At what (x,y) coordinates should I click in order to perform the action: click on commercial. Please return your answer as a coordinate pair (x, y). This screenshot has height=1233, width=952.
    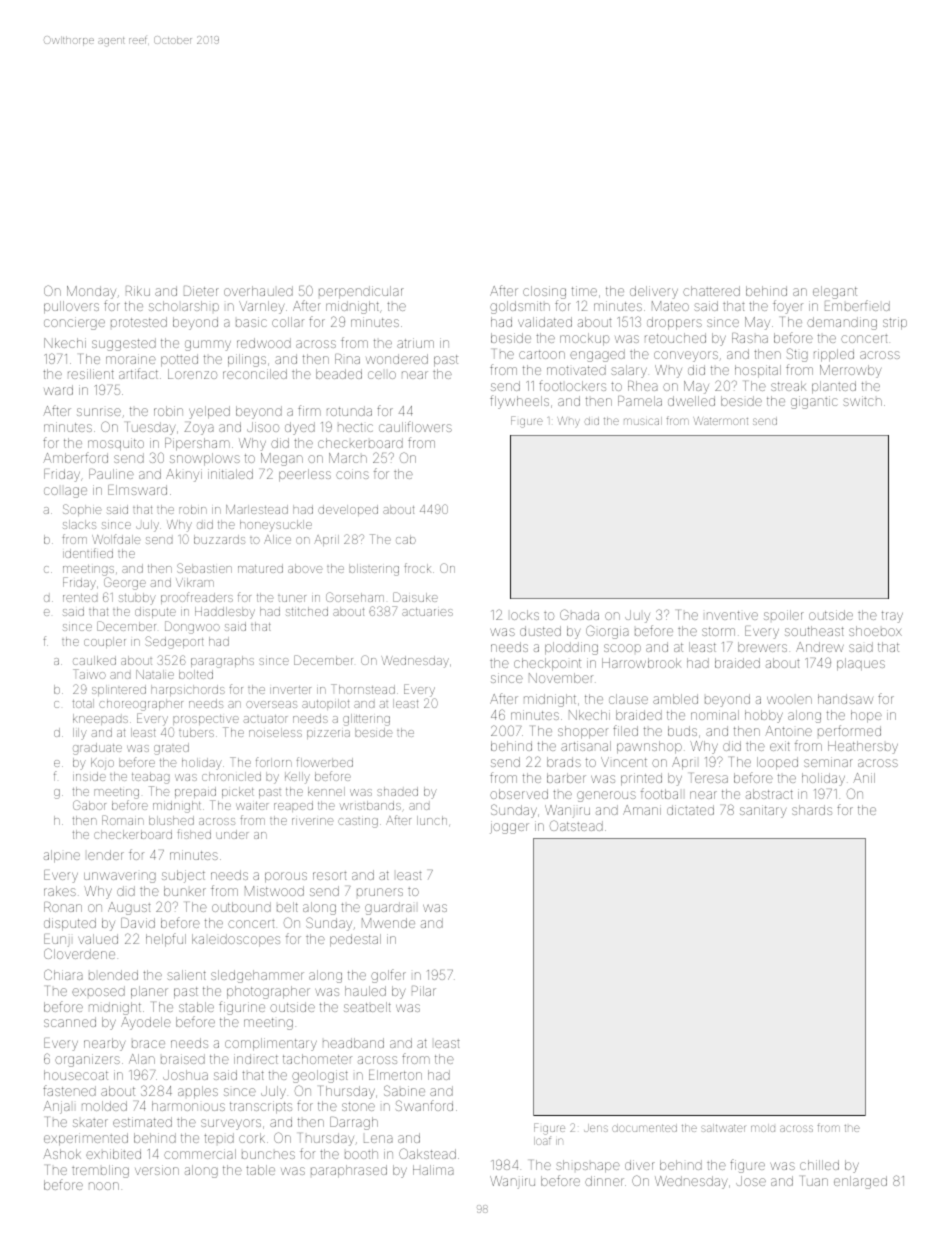
    Looking at the image, I should click on (200, 1154).
